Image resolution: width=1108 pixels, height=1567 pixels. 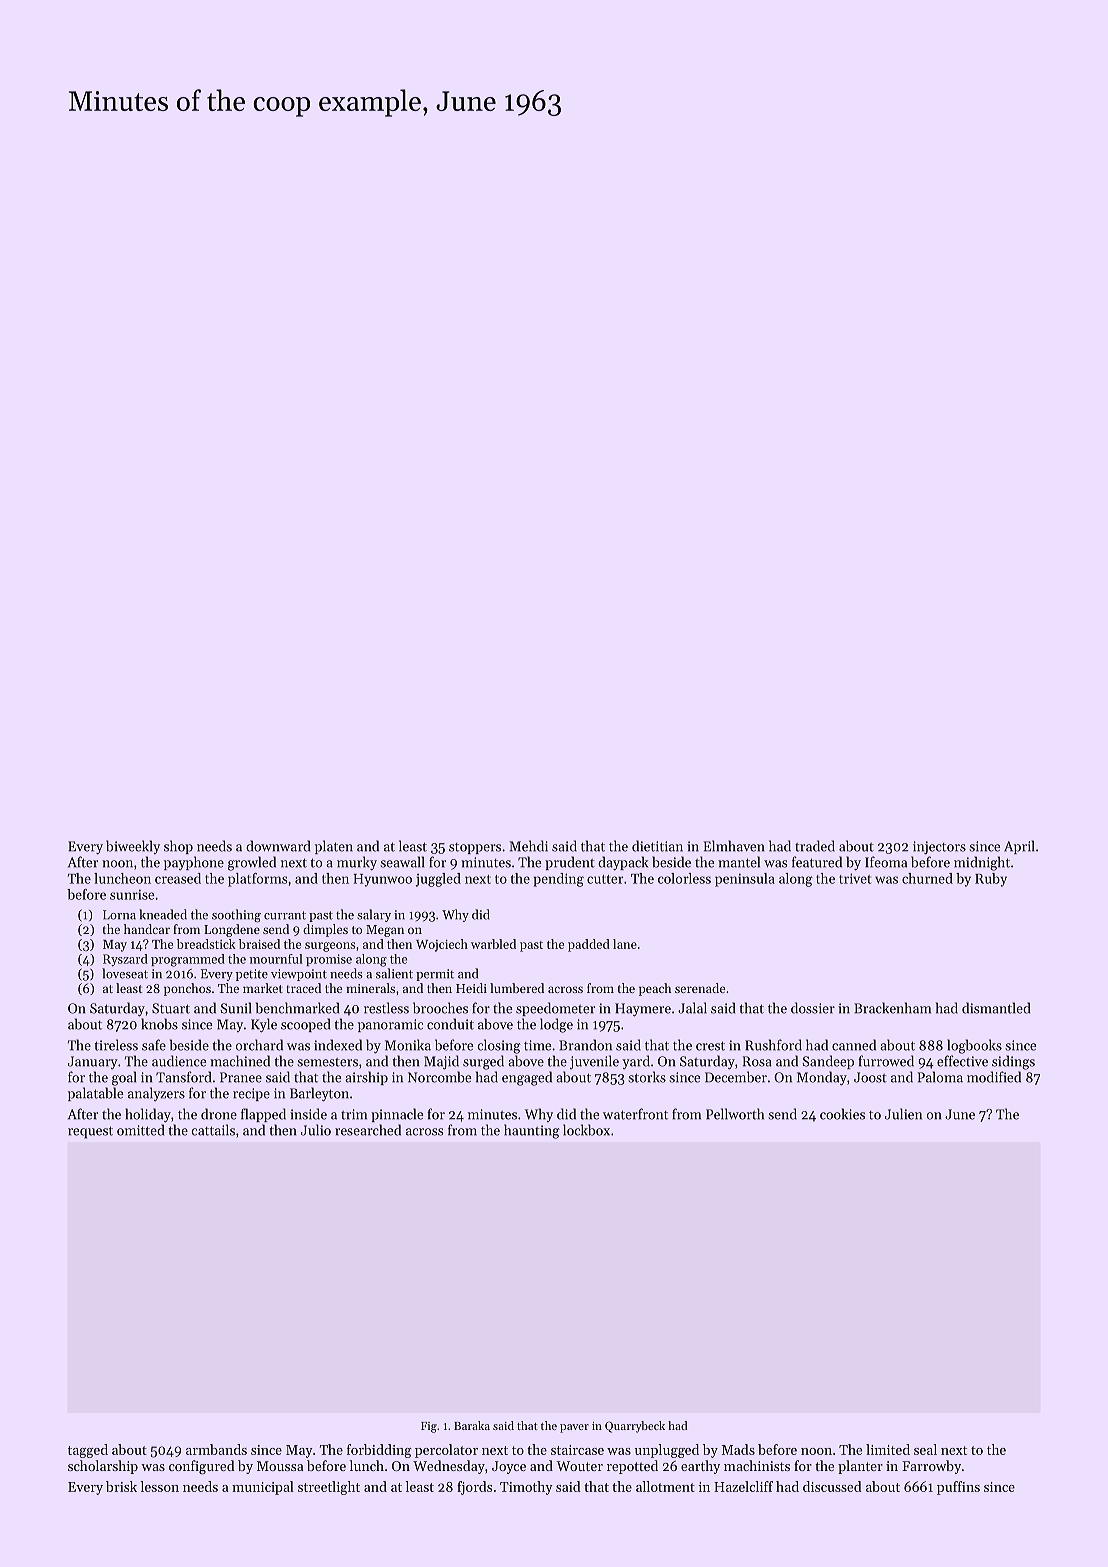 I want to click on platforms, so click(x=258, y=880).
